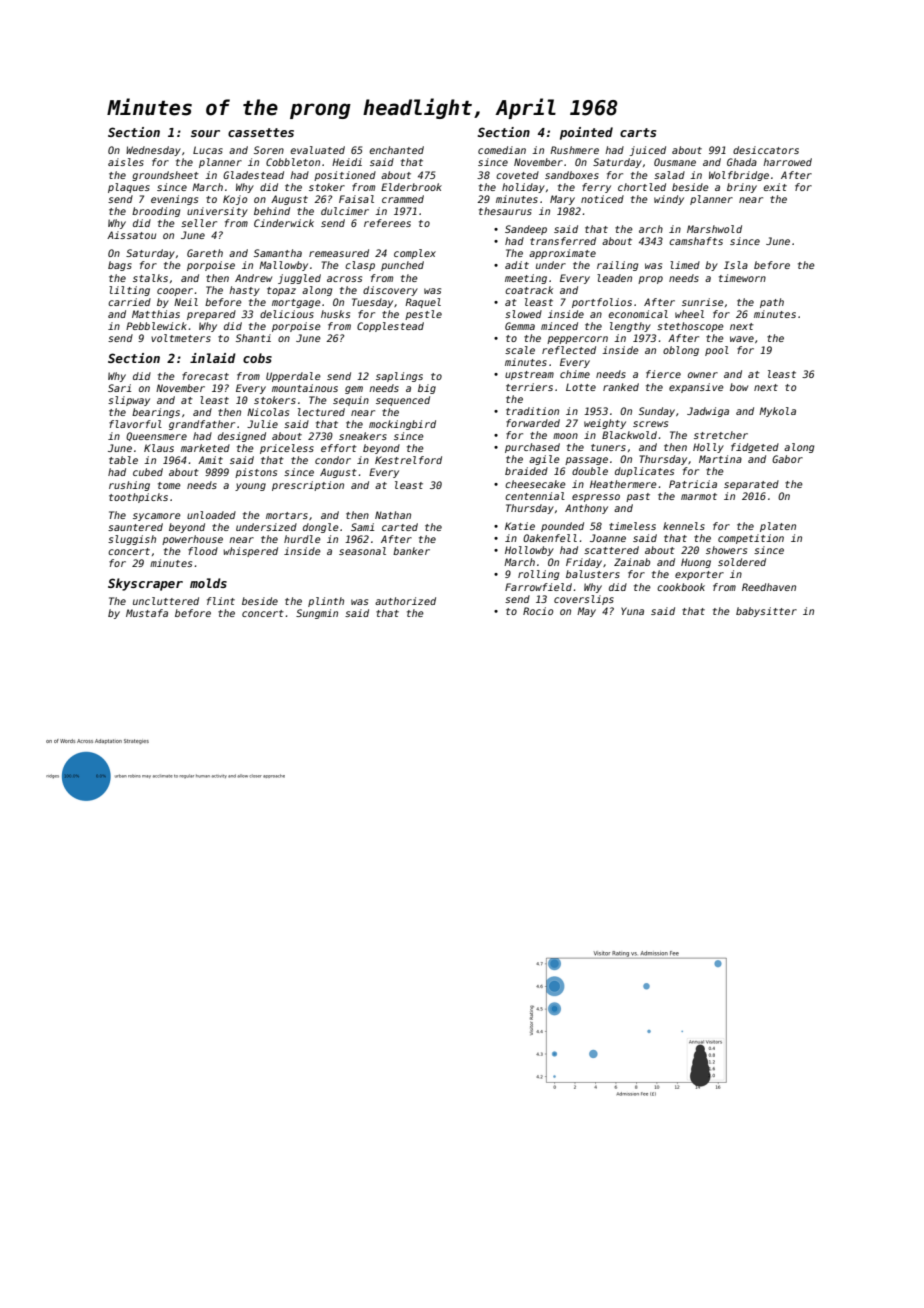 Image resolution: width=924 pixels, height=1308 pixels. What do you see at coordinates (778, 527) in the image?
I see `platen` at bounding box center [778, 527].
